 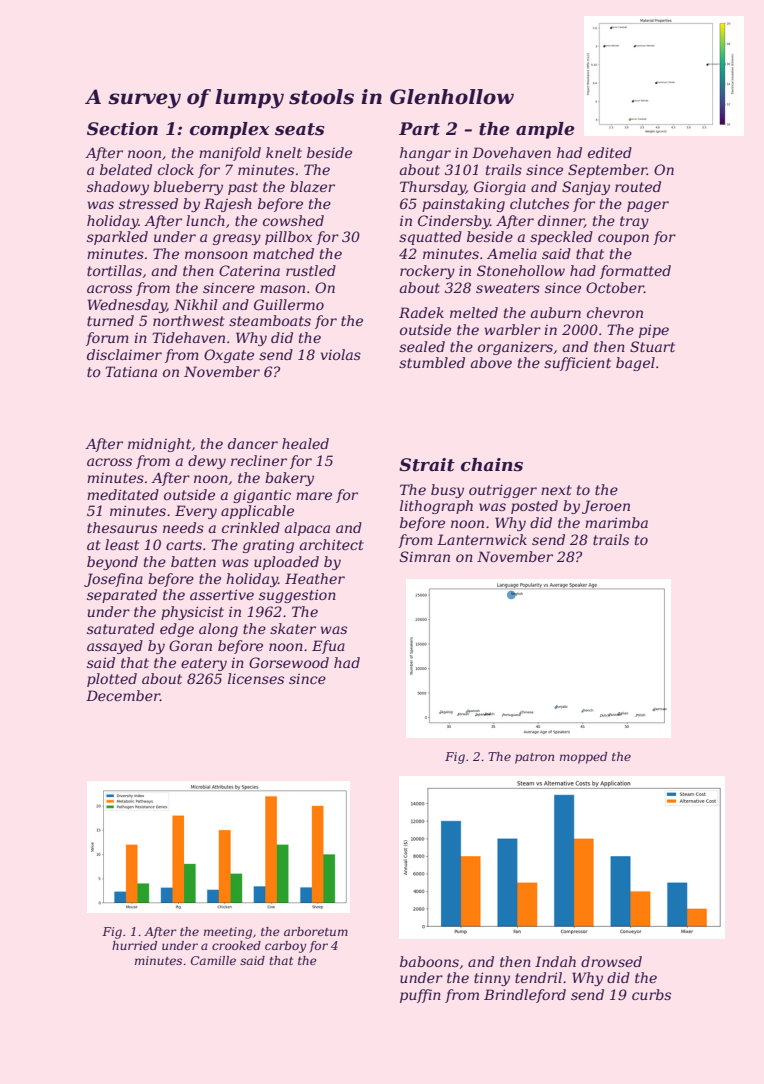 What do you see at coordinates (300, 129) in the page?
I see `seats` at bounding box center [300, 129].
